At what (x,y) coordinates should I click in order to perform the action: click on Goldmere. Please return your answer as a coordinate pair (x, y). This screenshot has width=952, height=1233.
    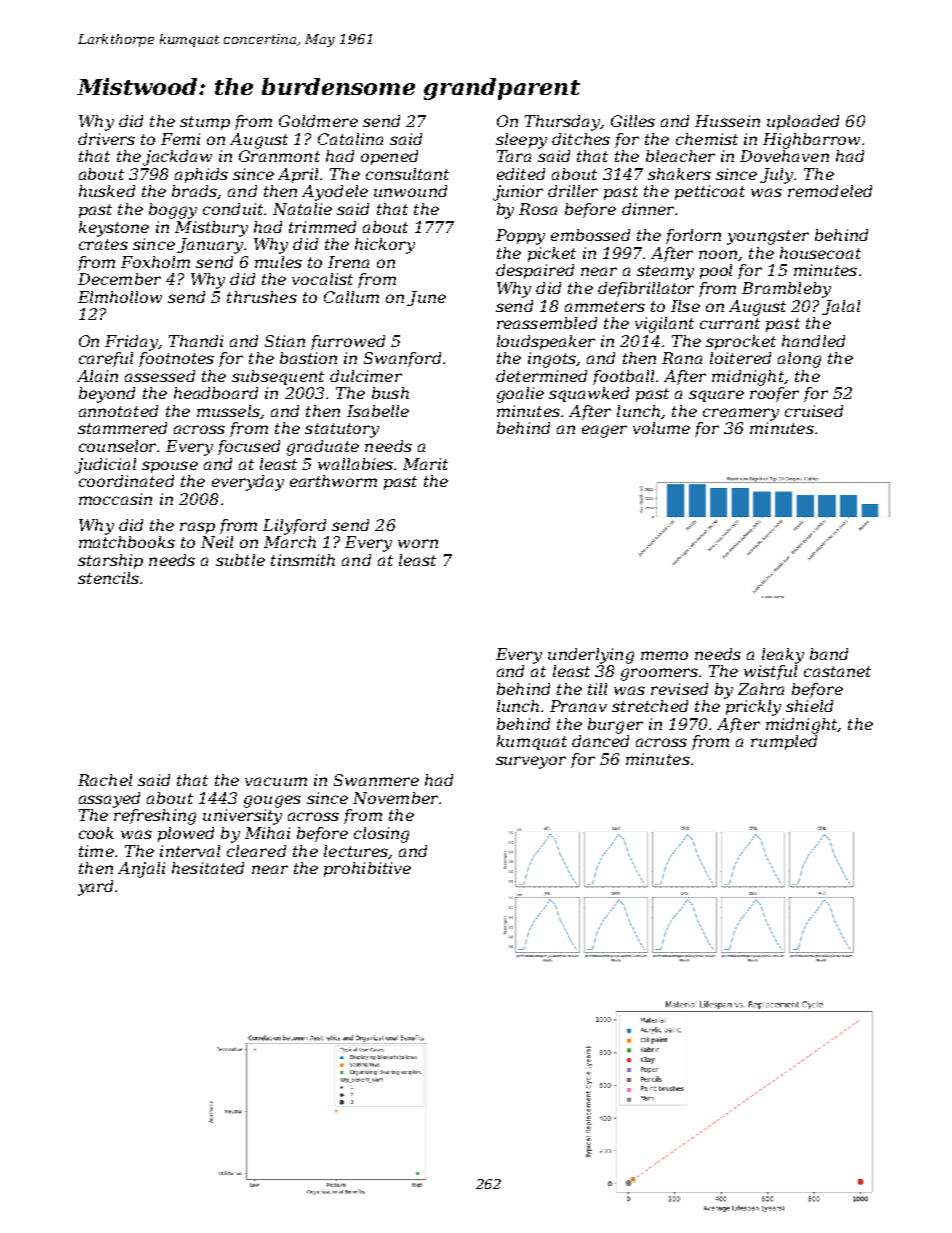
    Looking at the image, I should click on (318, 121).
